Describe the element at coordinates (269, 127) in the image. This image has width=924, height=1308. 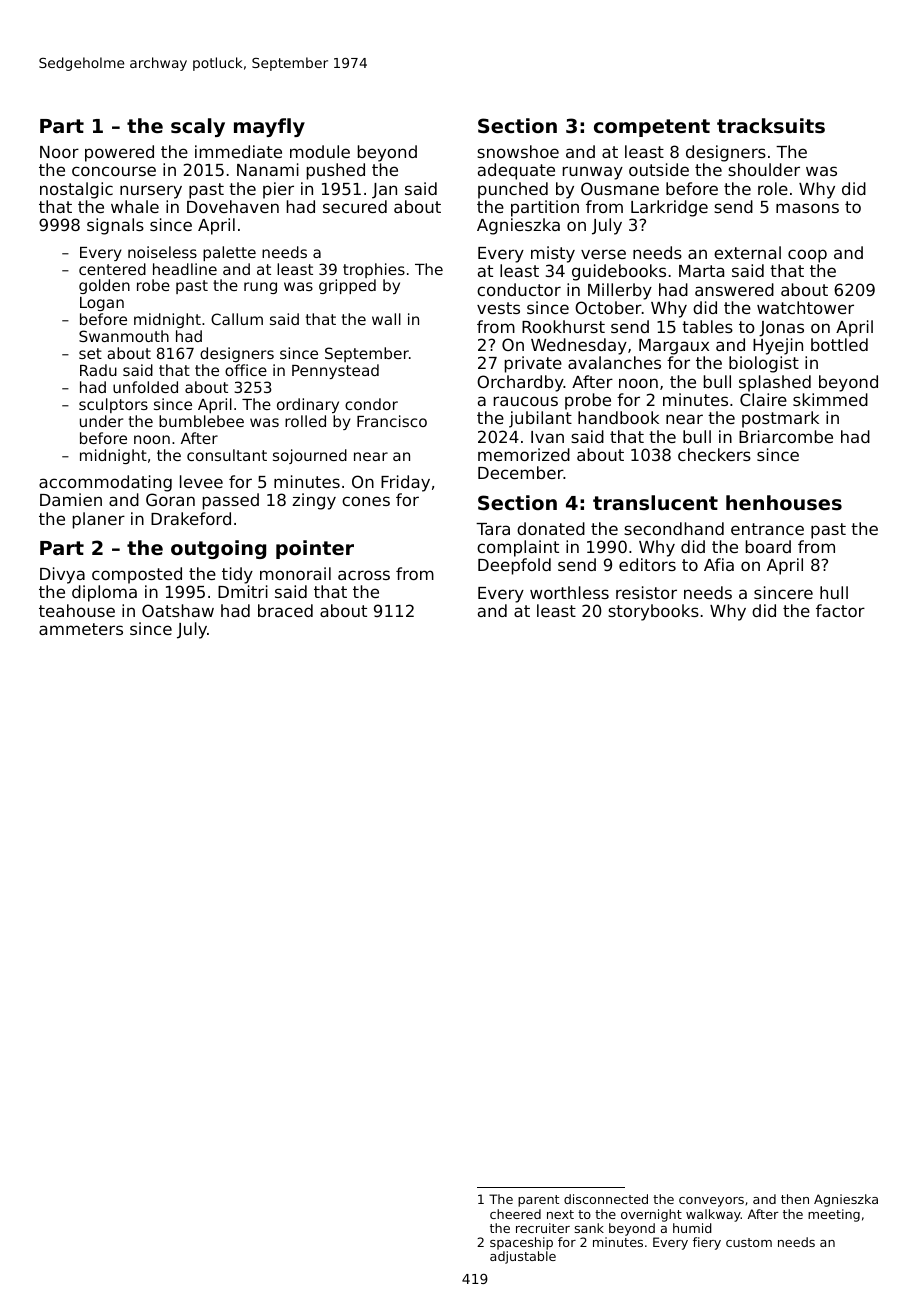
I see `mayfly` at that location.
